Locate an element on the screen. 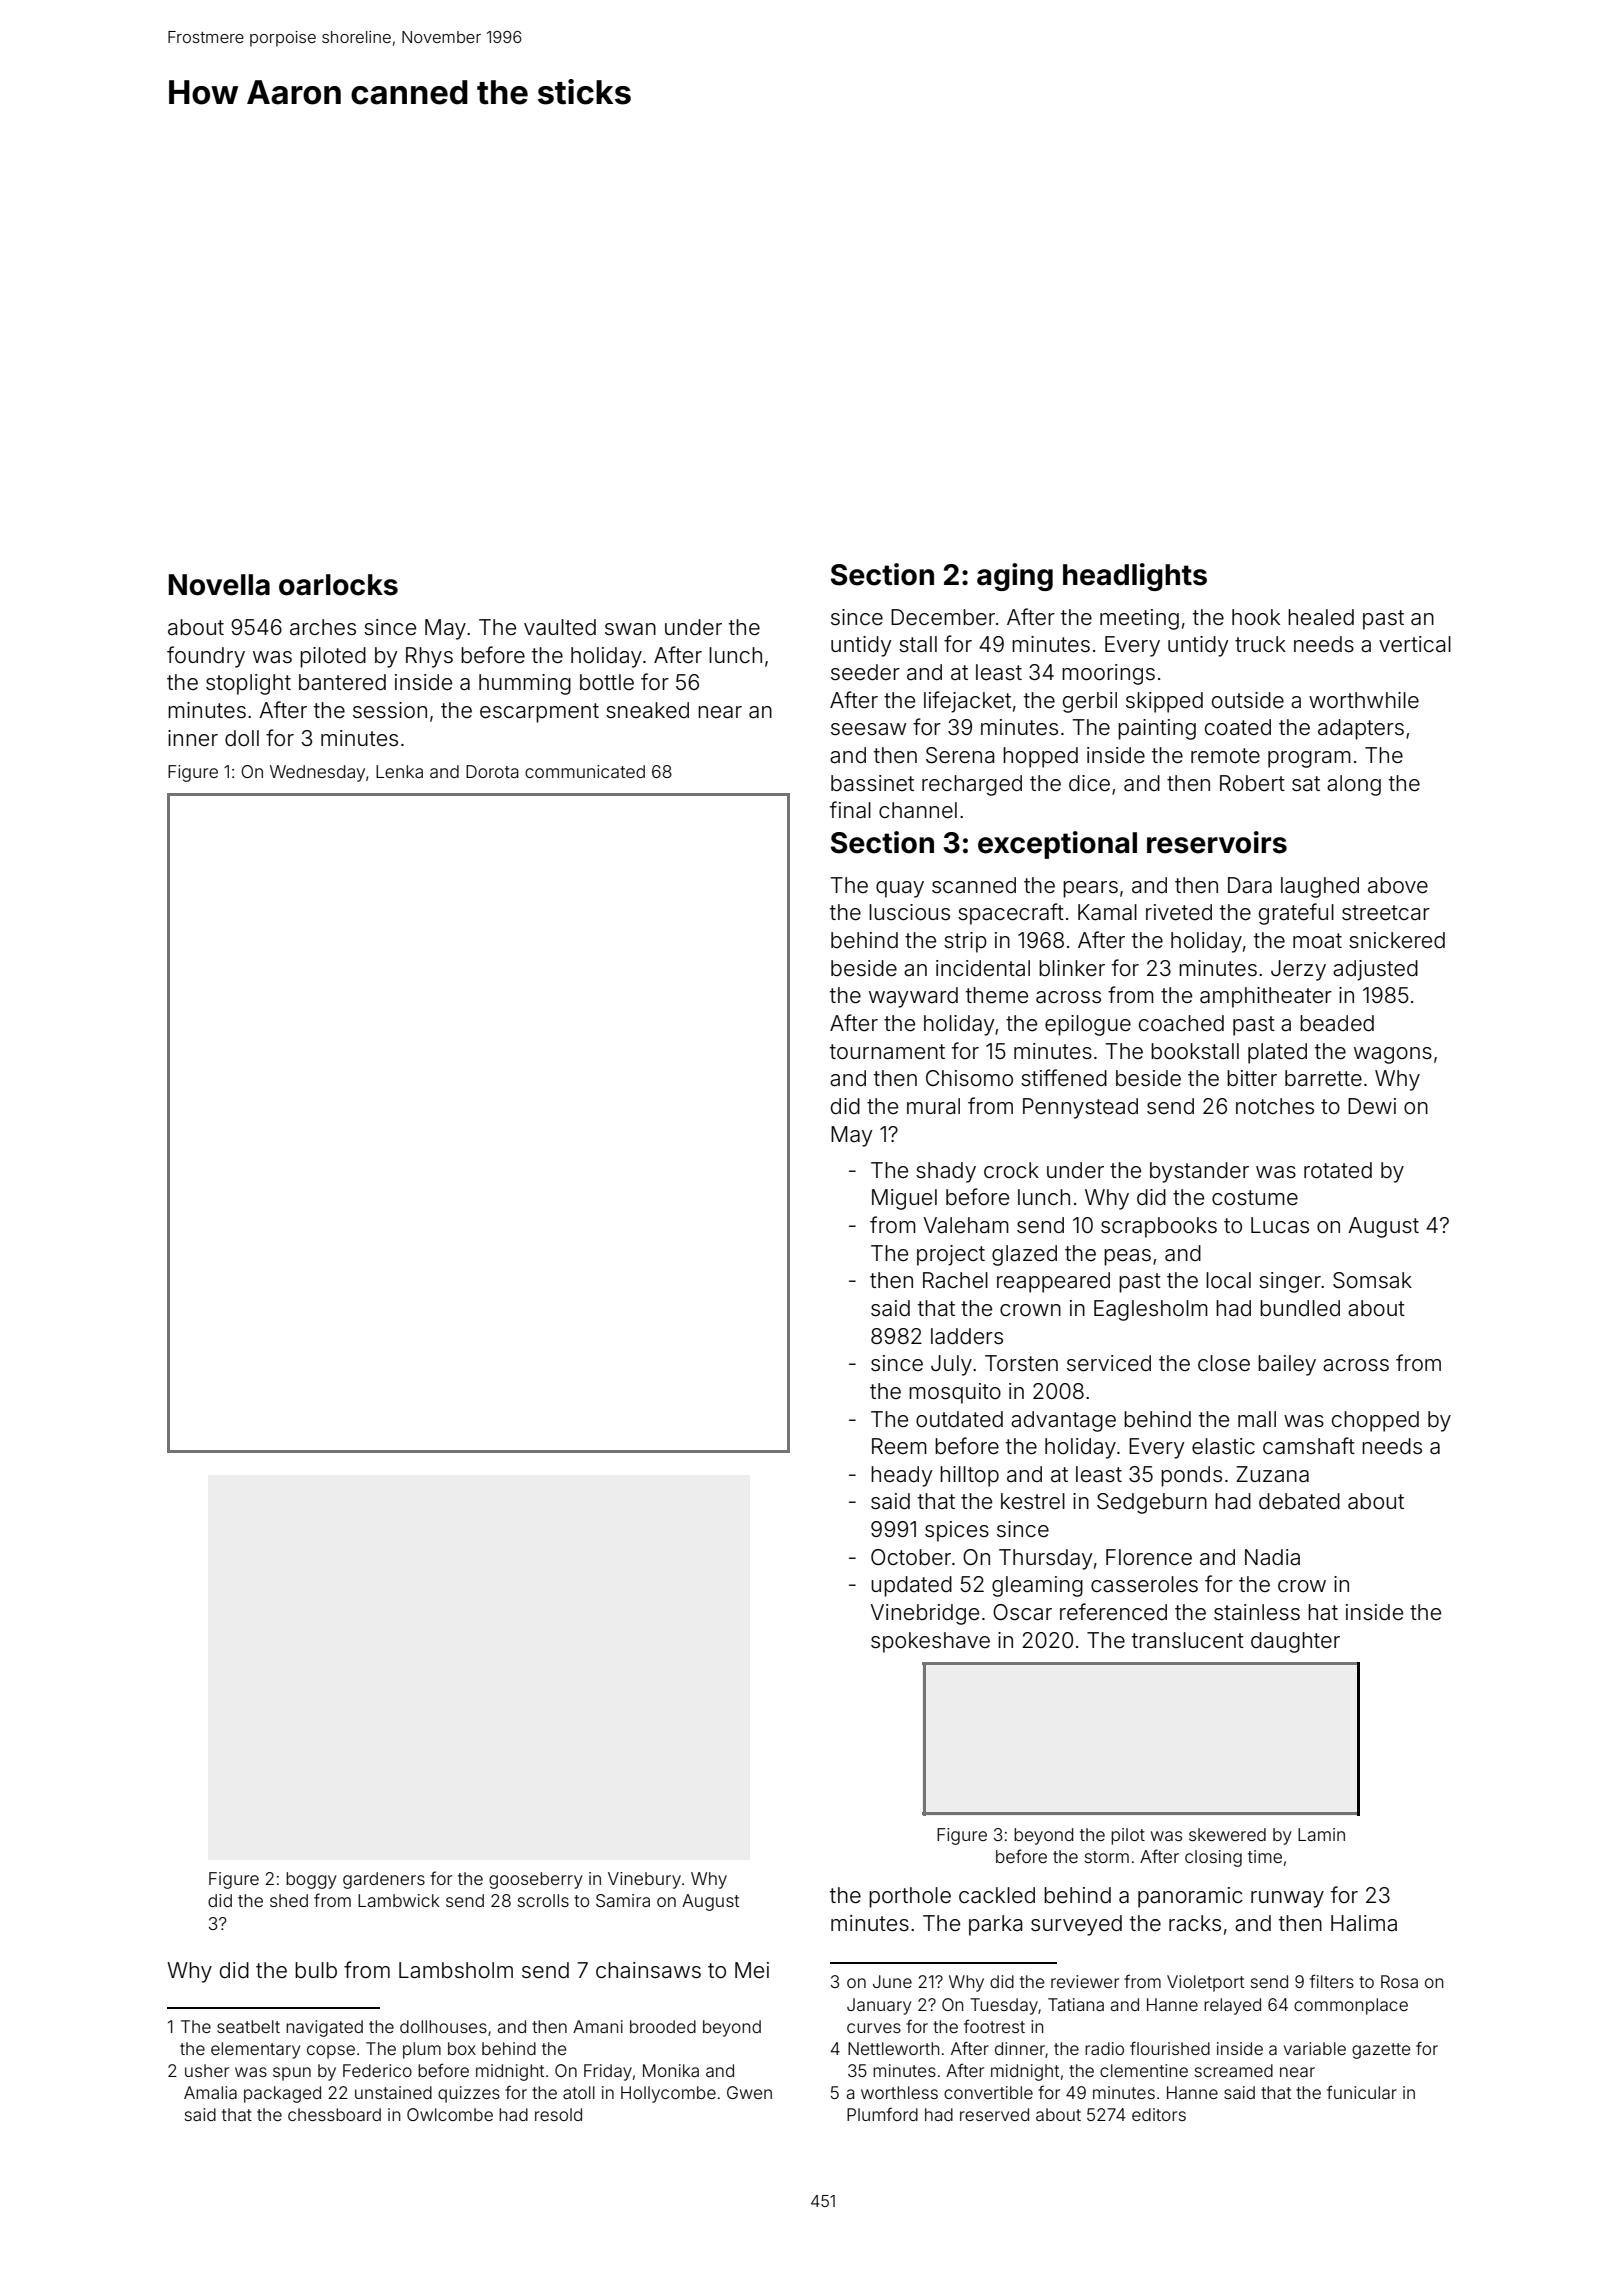  foundry is located at coordinates (206, 657).
